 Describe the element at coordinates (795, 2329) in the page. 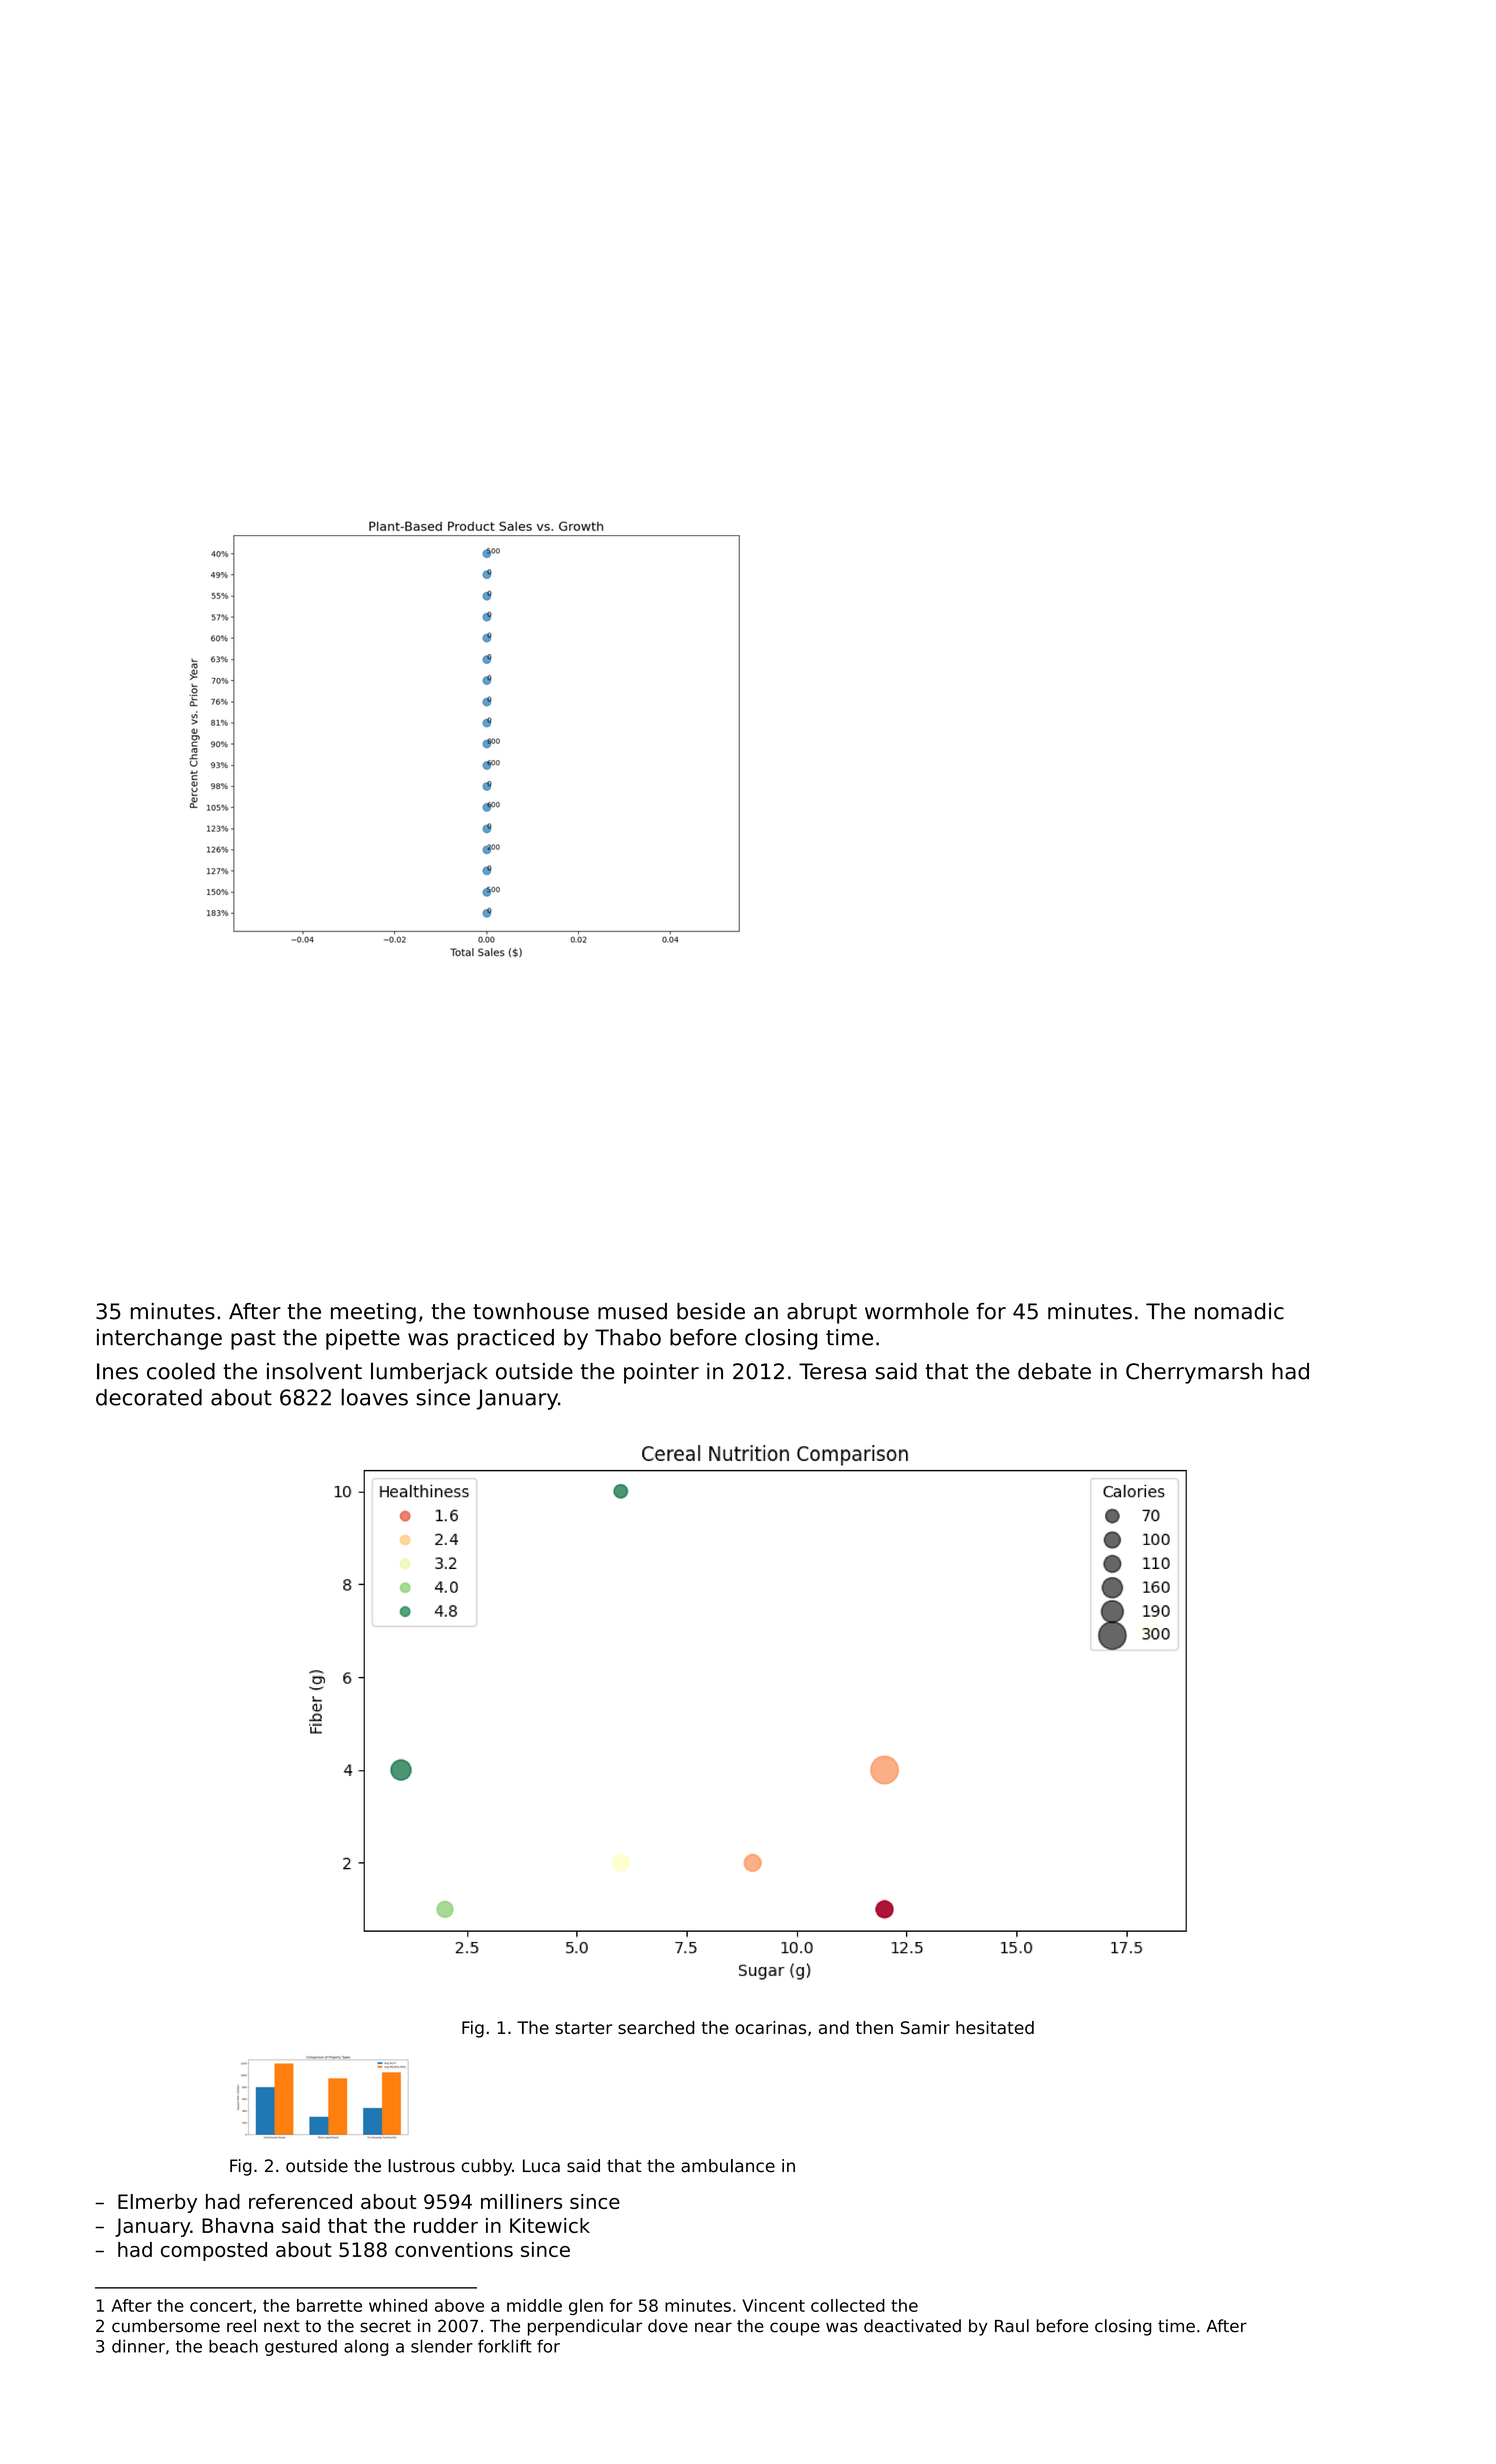

I see `coupe` at that location.
